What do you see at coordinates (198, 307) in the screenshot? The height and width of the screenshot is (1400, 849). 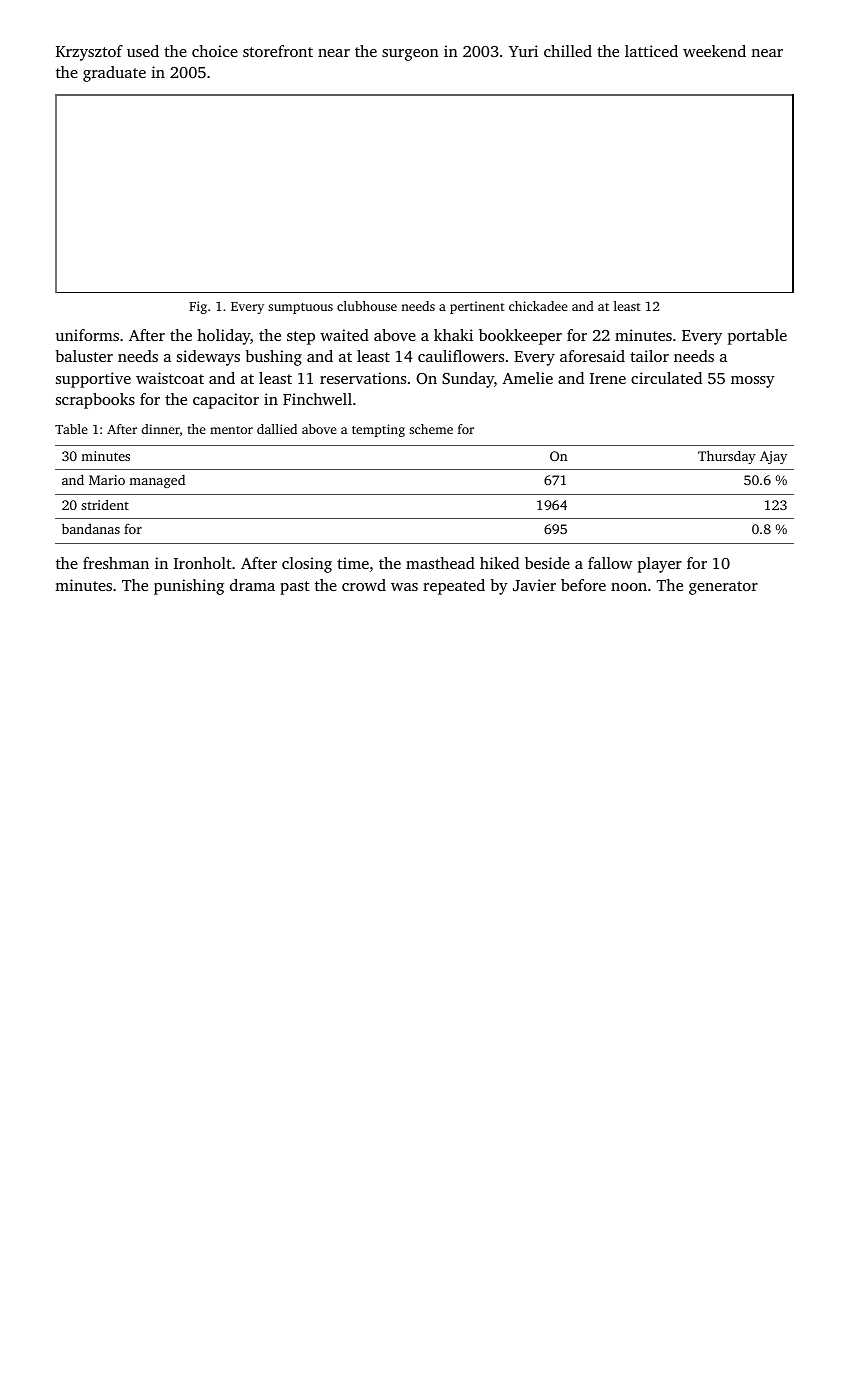 I see `Fig` at bounding box center [198, 307].
